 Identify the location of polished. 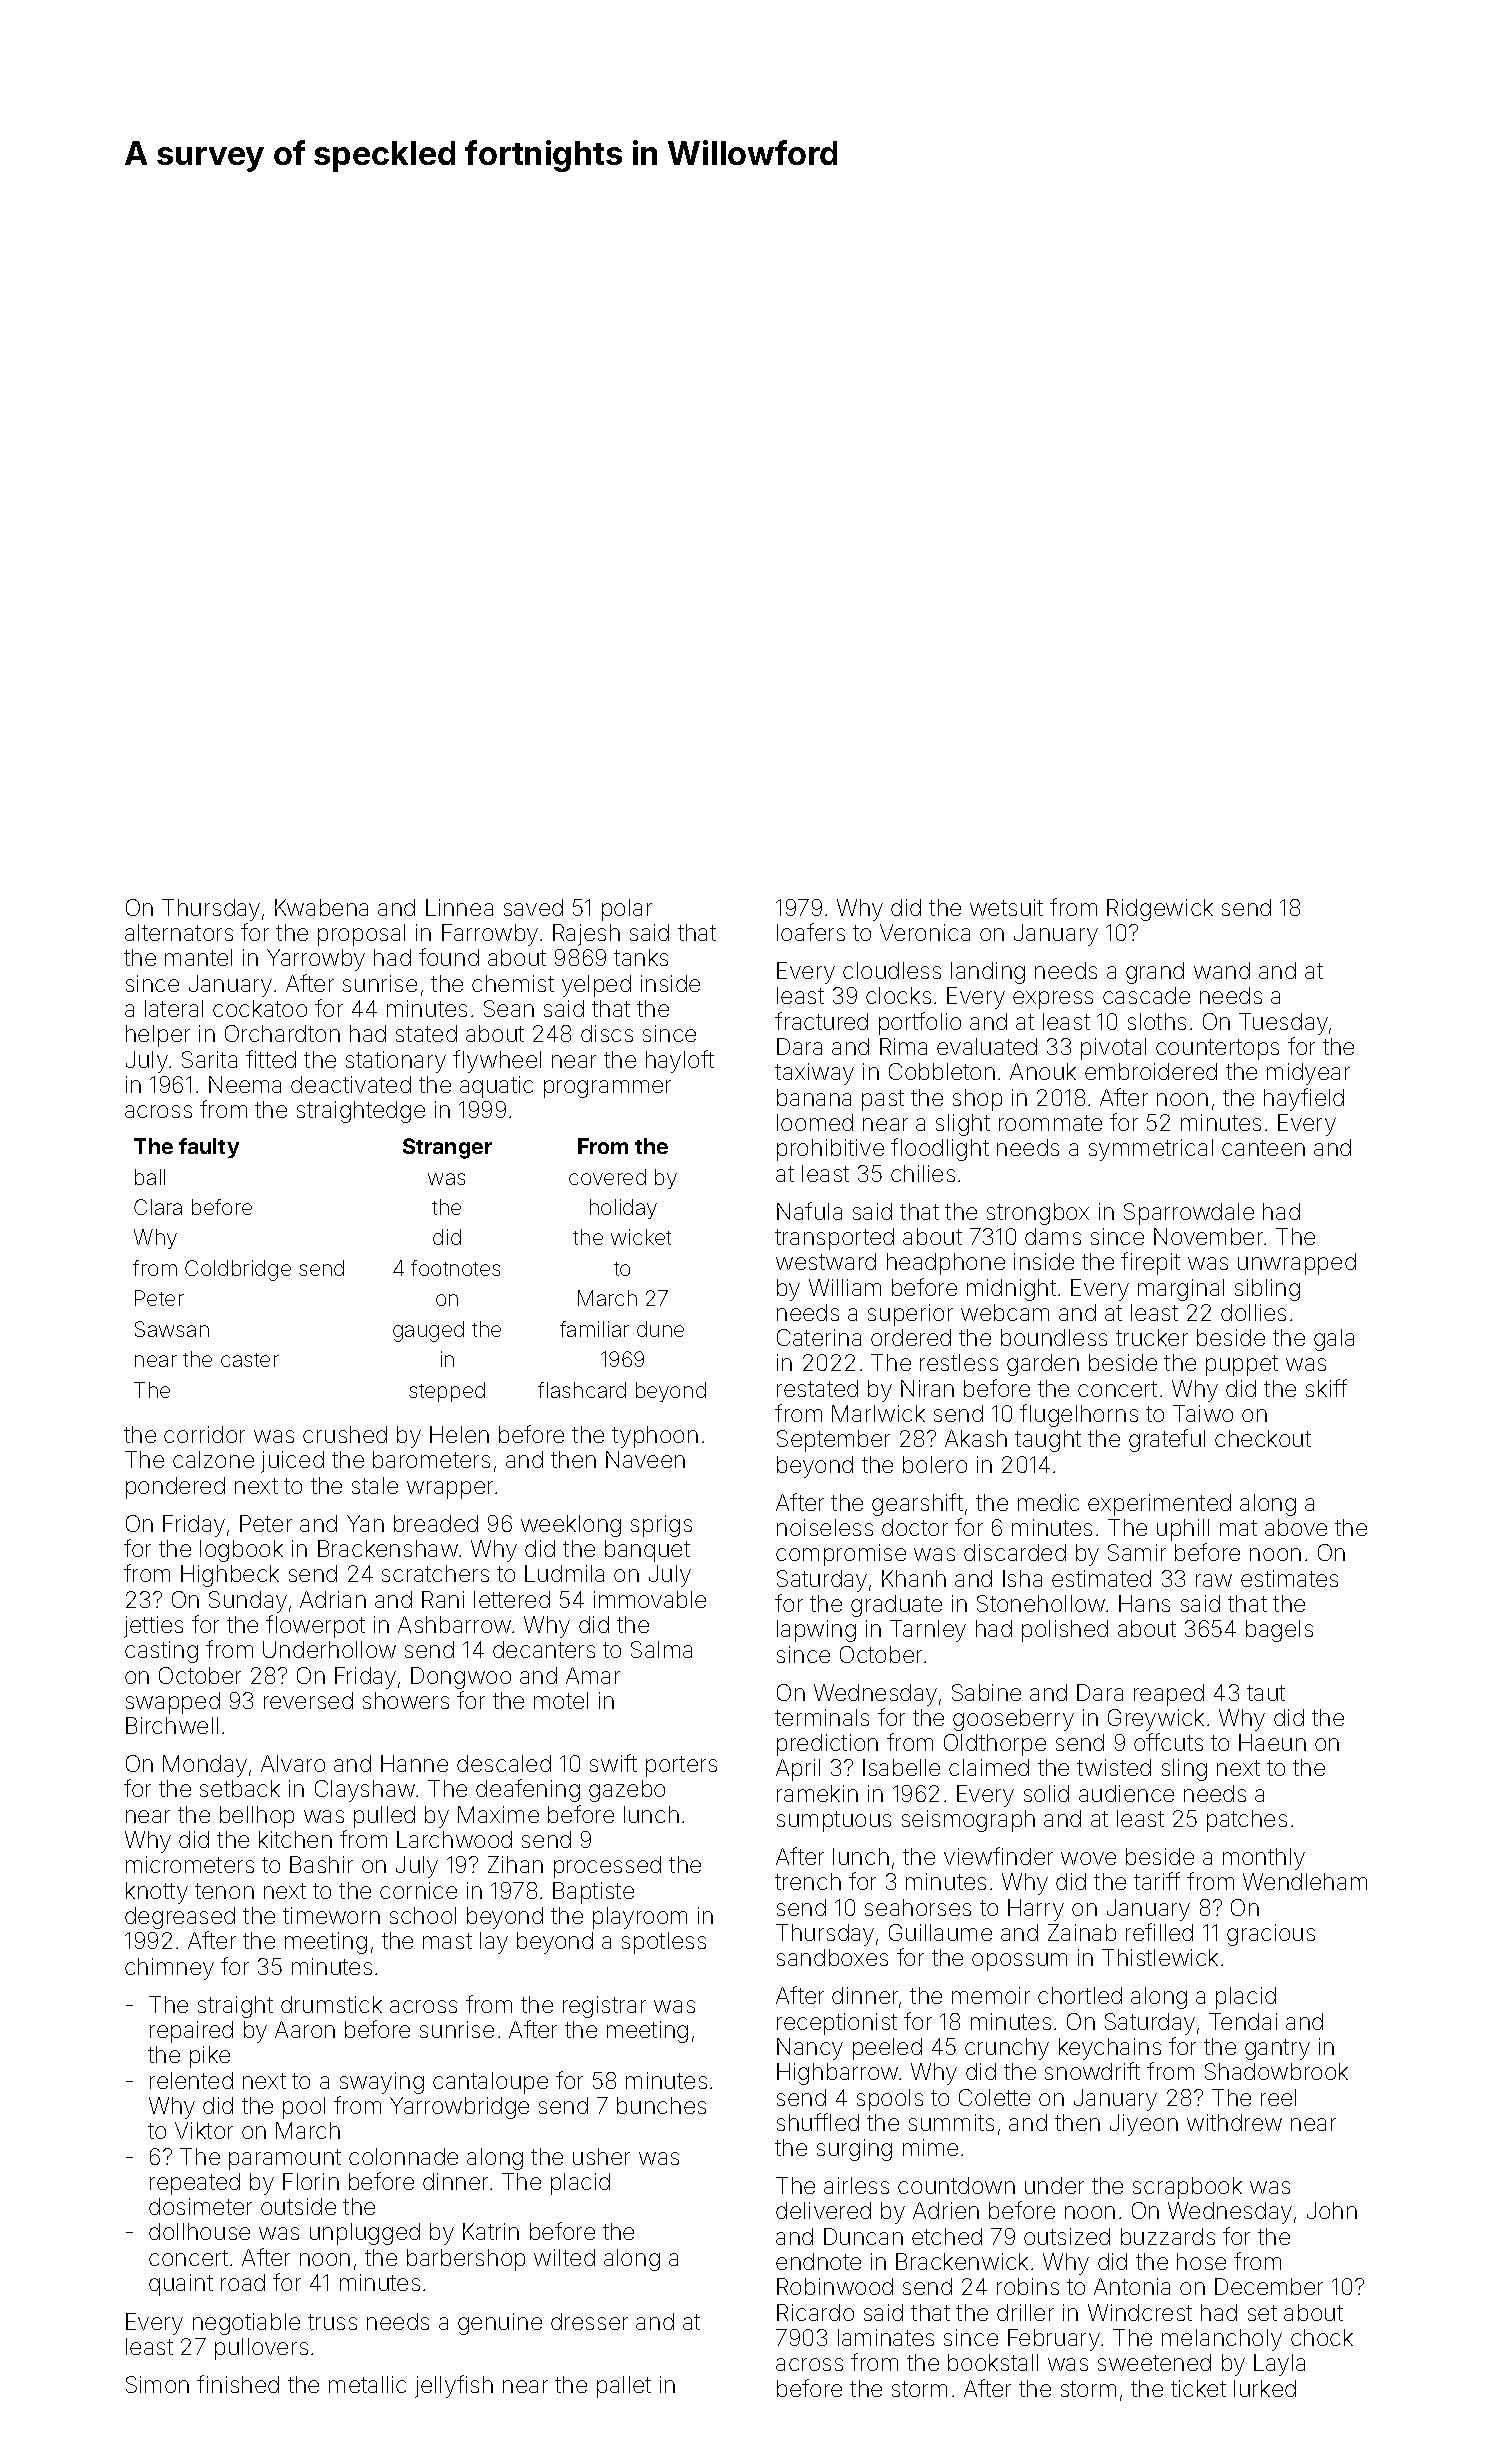
(1065, 1631).
